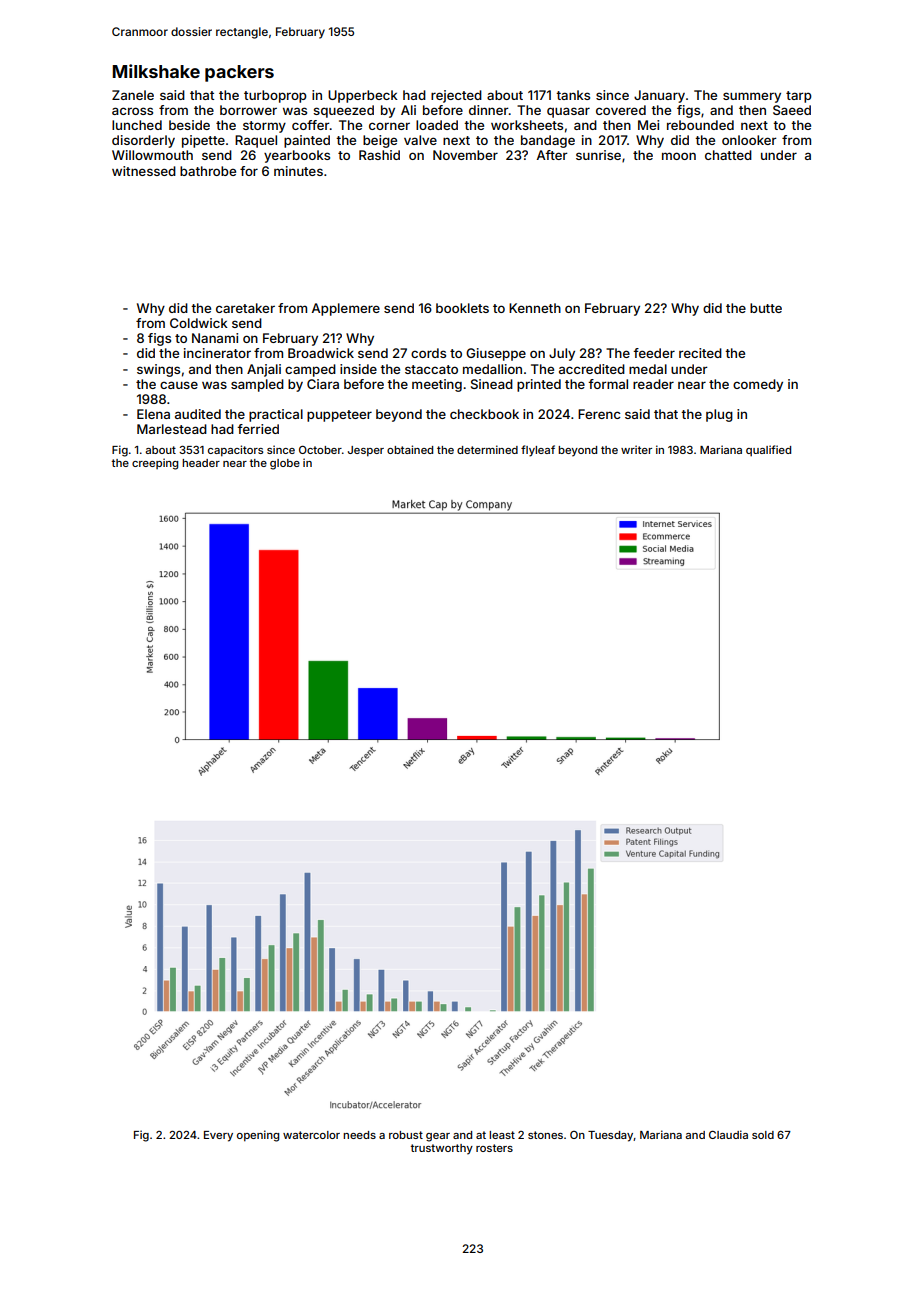  Describe the element at coordinates (728, 1134) in the screenshot. I see `Claudia` at that location.
